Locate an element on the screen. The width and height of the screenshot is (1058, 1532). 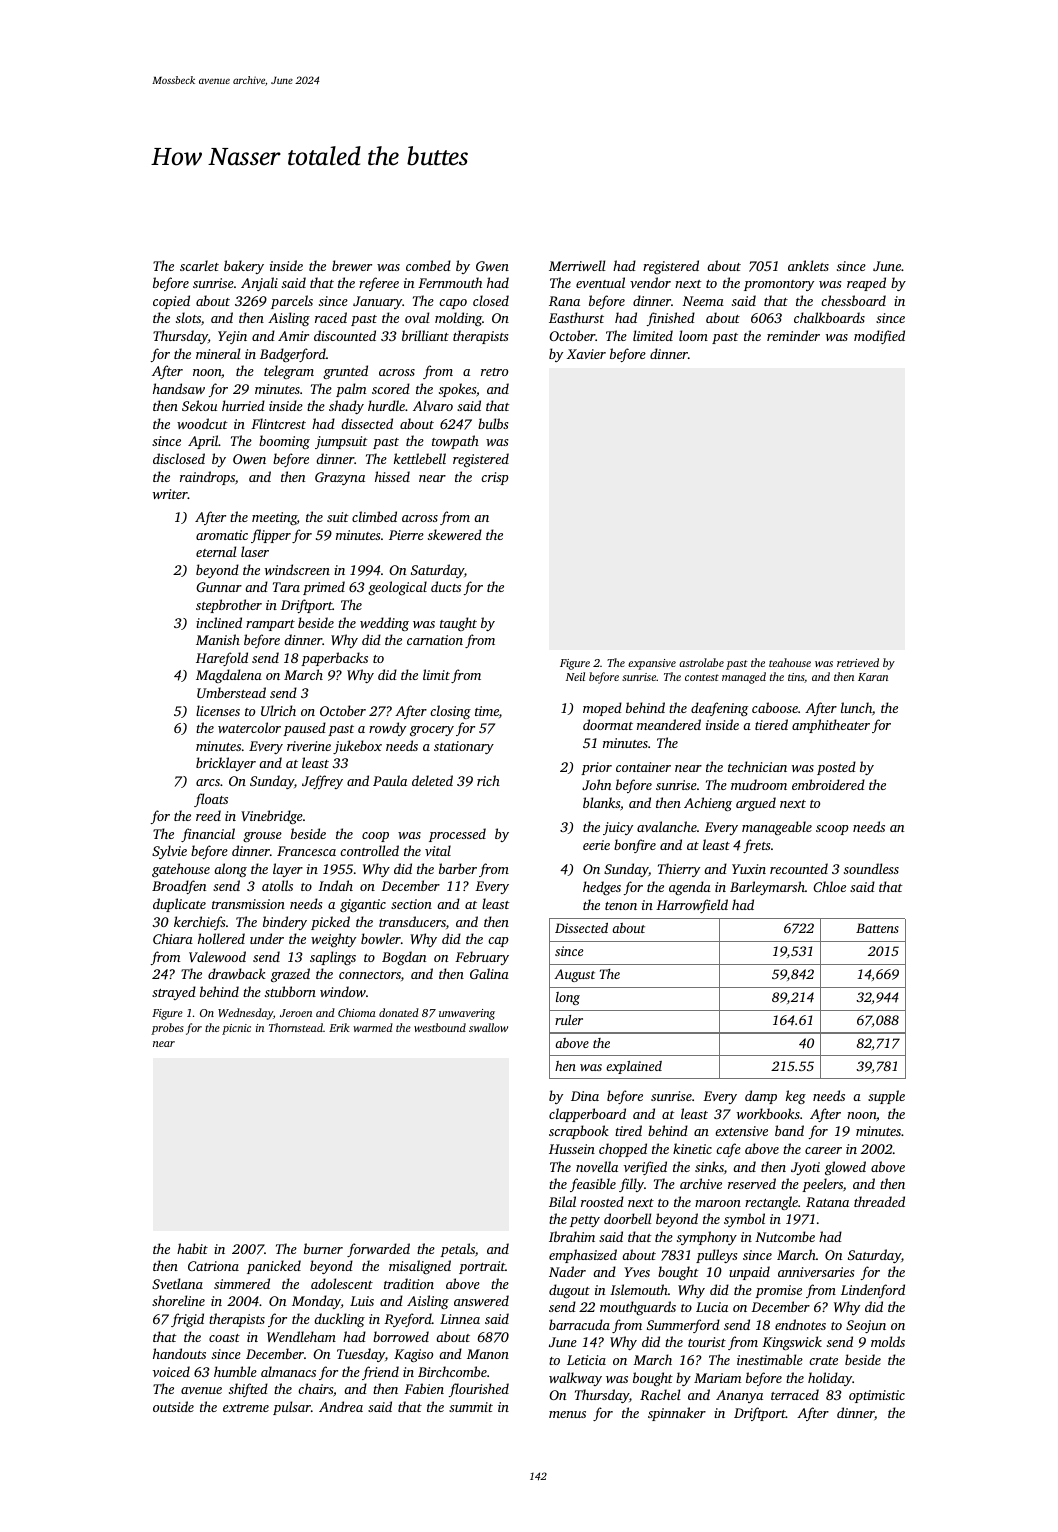
soundless is located at coordinates (871, 868).
